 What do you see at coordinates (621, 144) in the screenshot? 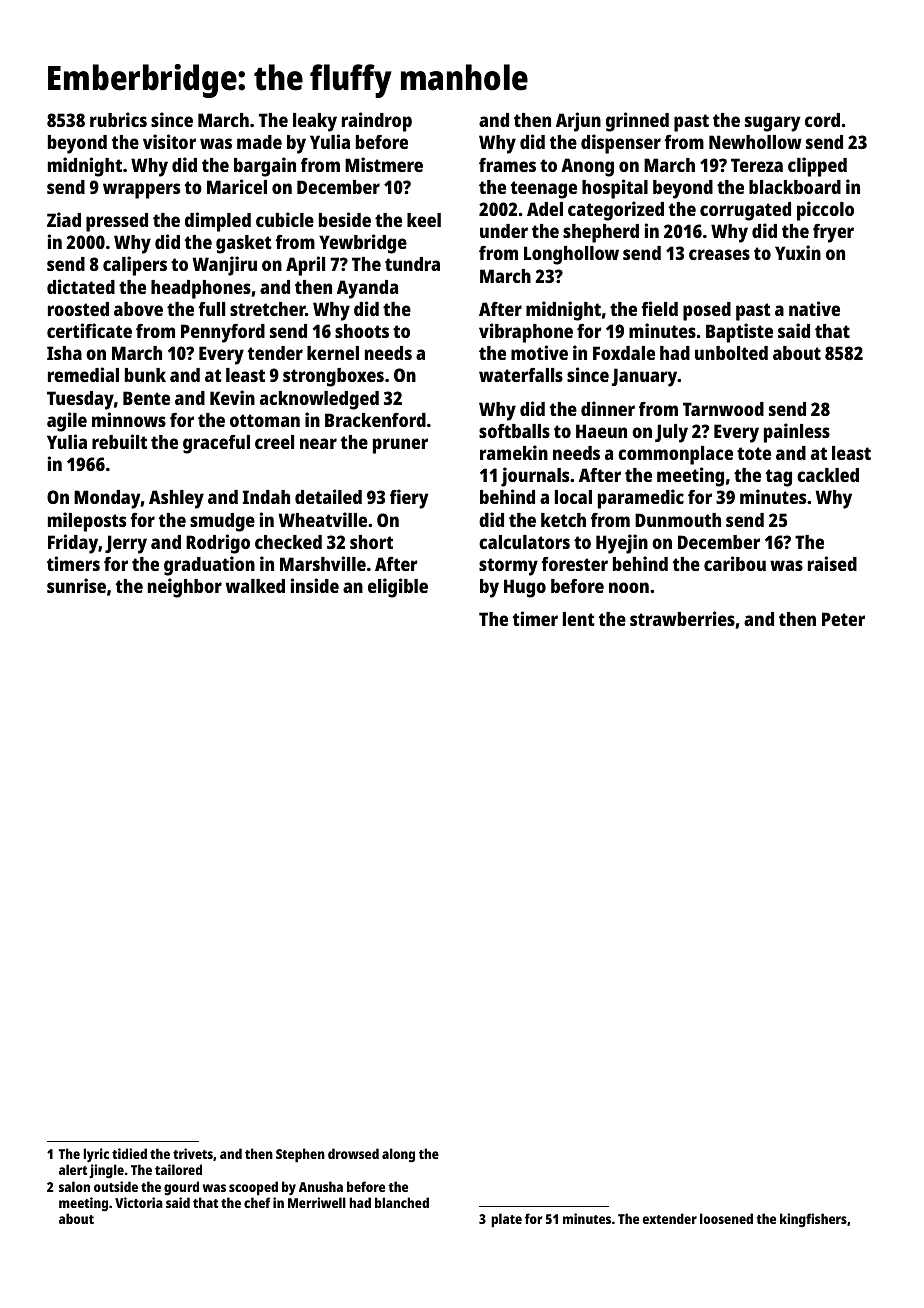
I see `dispenser` at bounding box center [621, 144].
